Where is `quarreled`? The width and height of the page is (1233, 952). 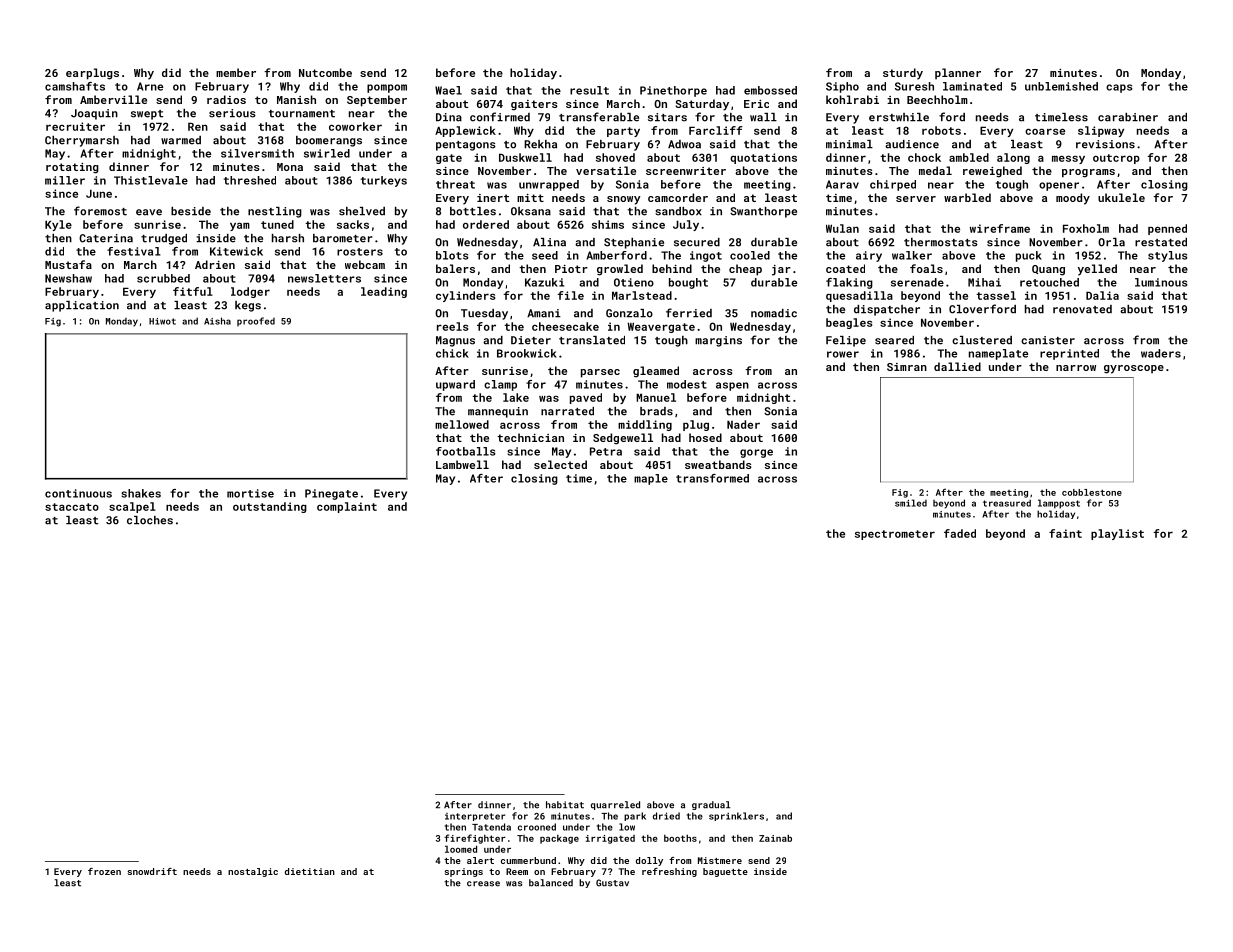
quarreled is located at coordinates (615, 805).
